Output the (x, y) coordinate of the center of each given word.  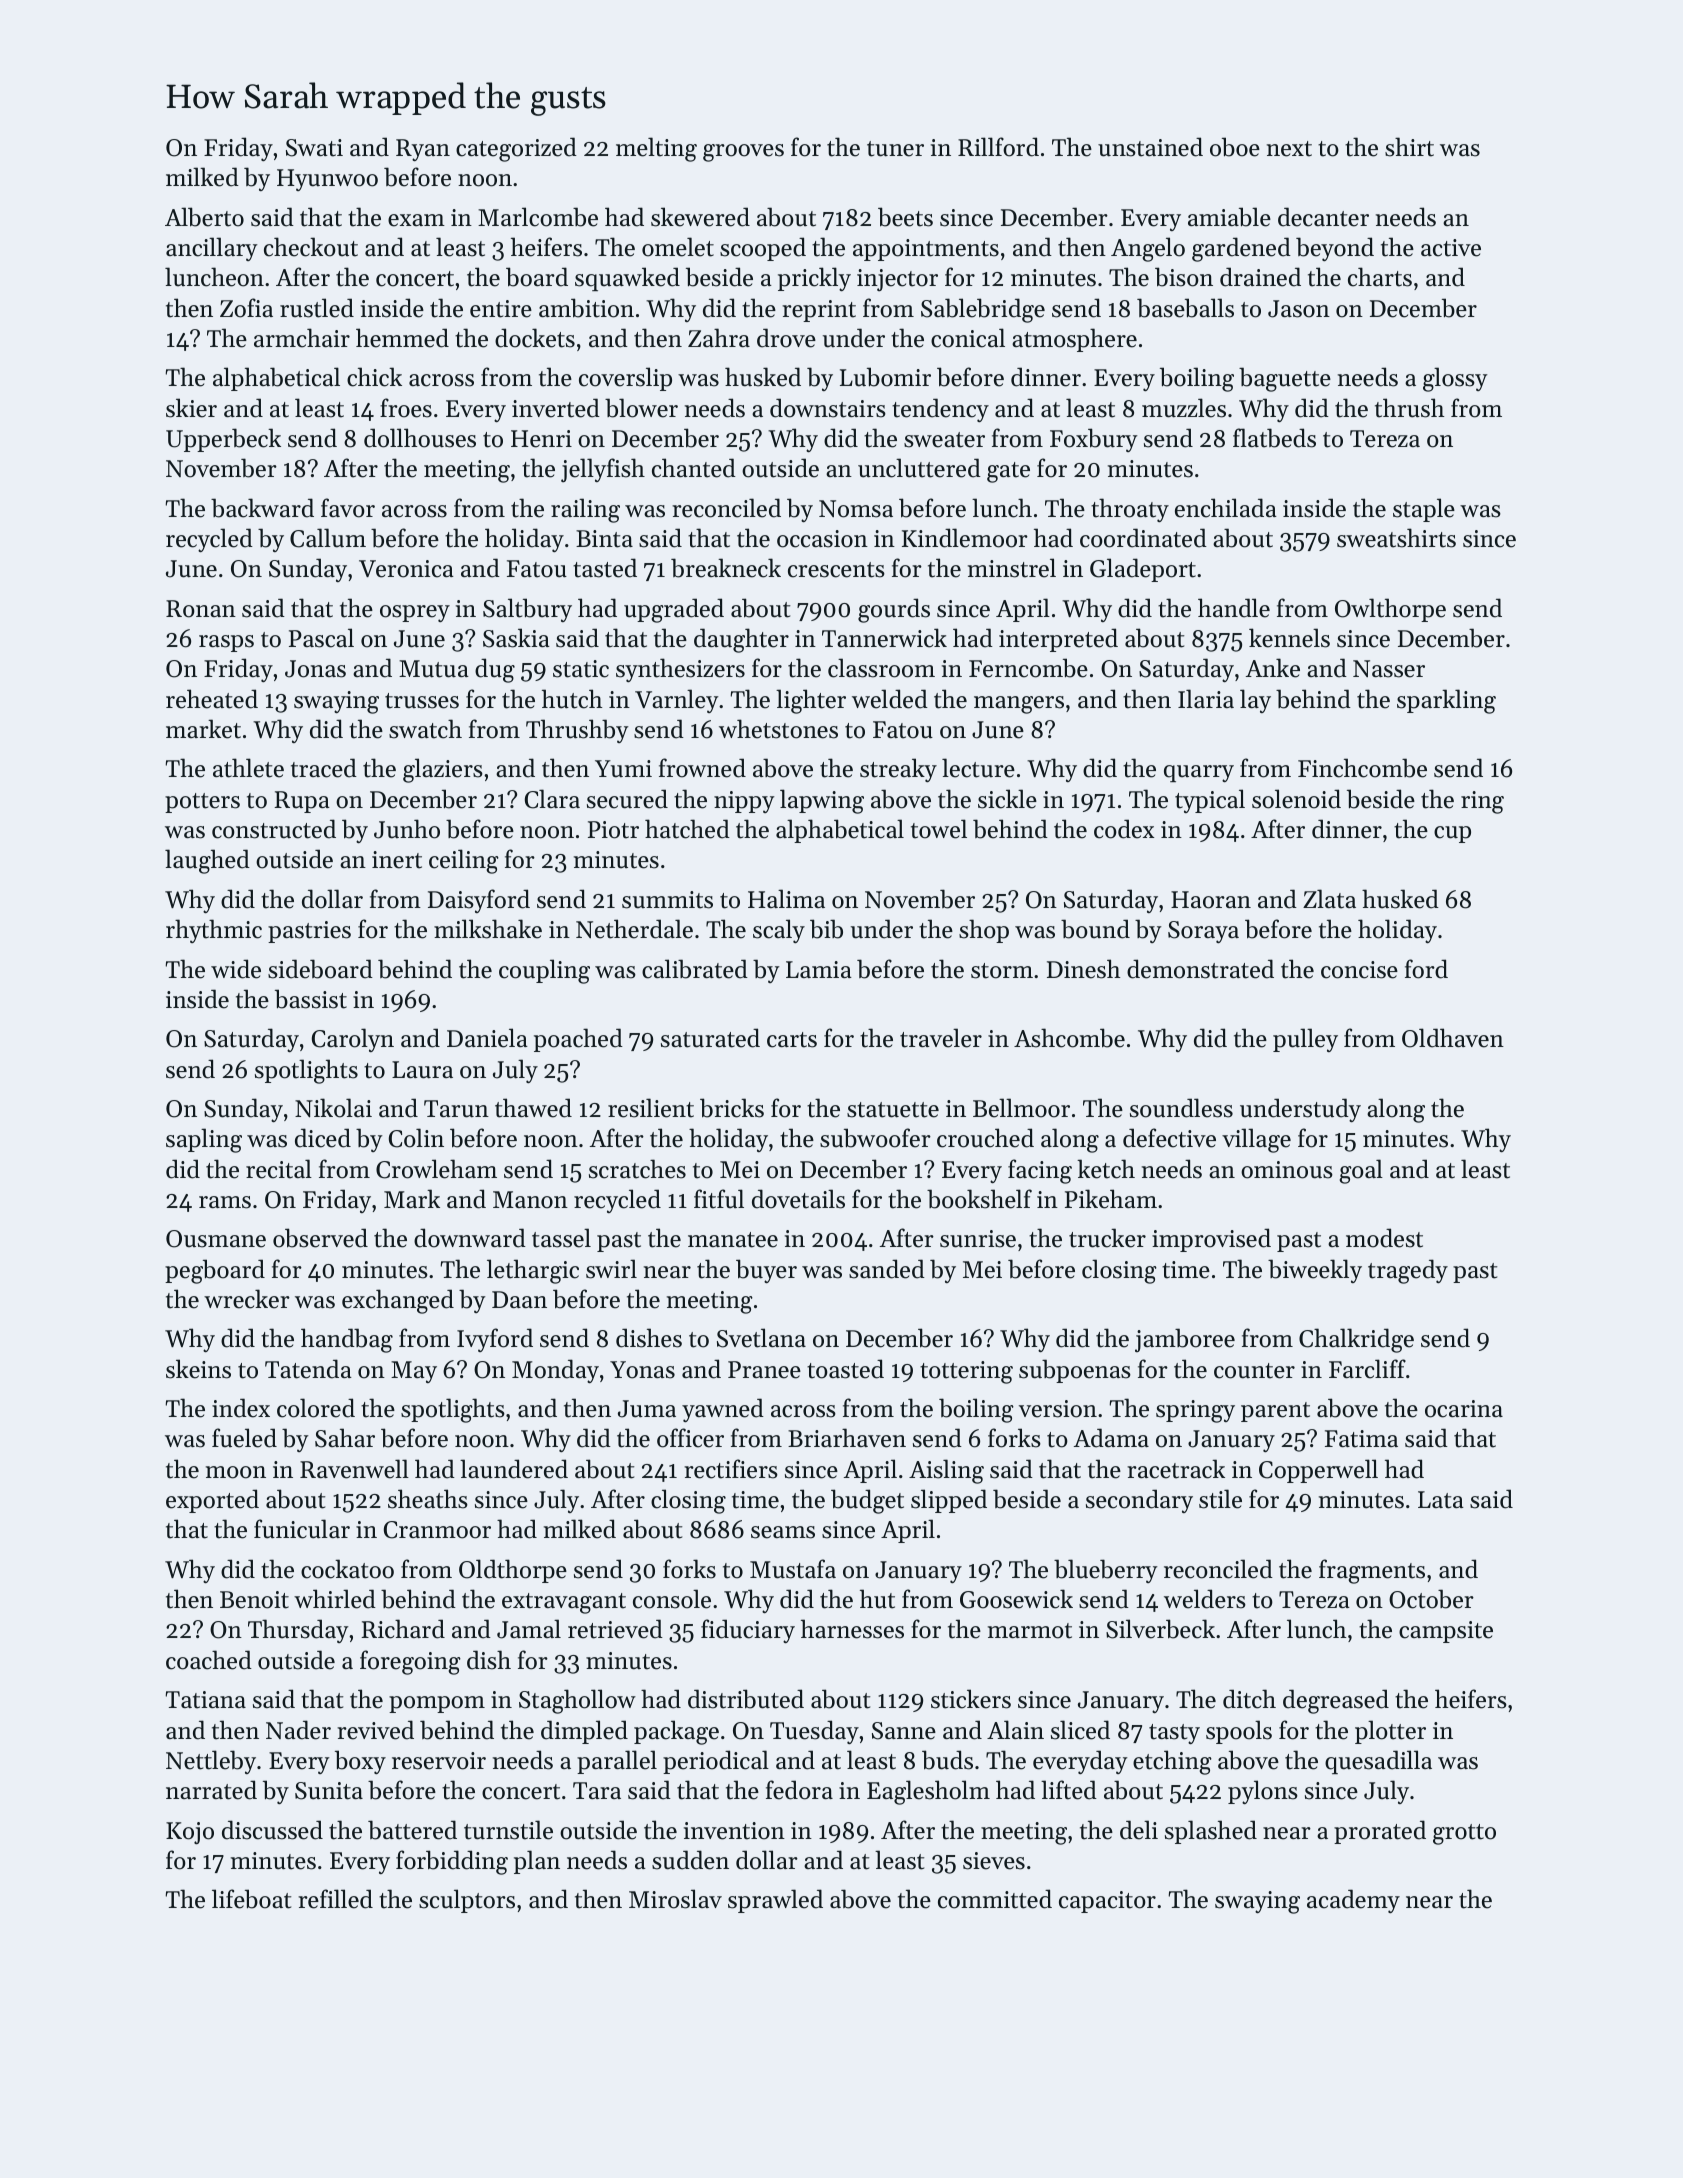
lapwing (822, 801)
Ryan (423, 150)
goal (1361, 1171)
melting (656, 149)
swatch (425, 729)
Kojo (190, 1833)
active (1451, 248)
